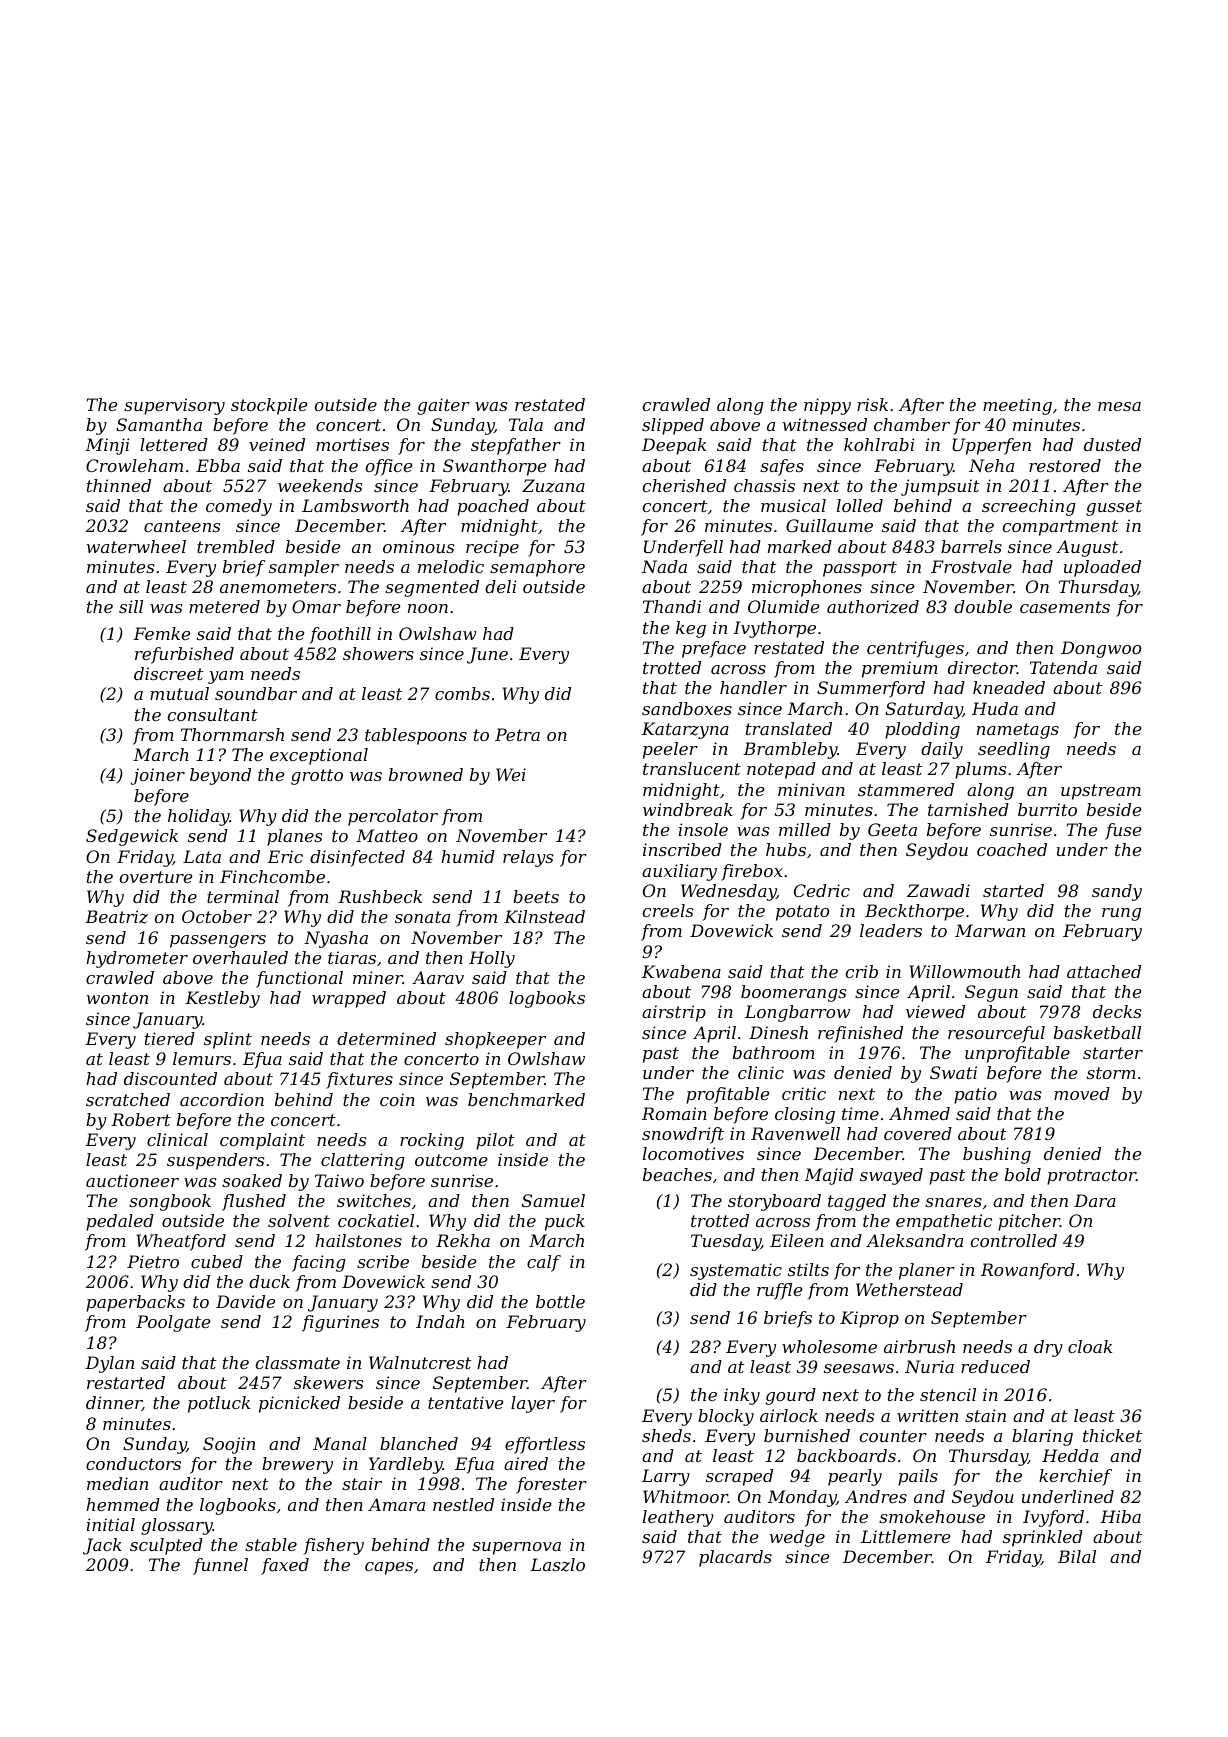  What do you see at coordinates (528, 858) in the document?
I see `relays` at bounding box center [528, 858].
